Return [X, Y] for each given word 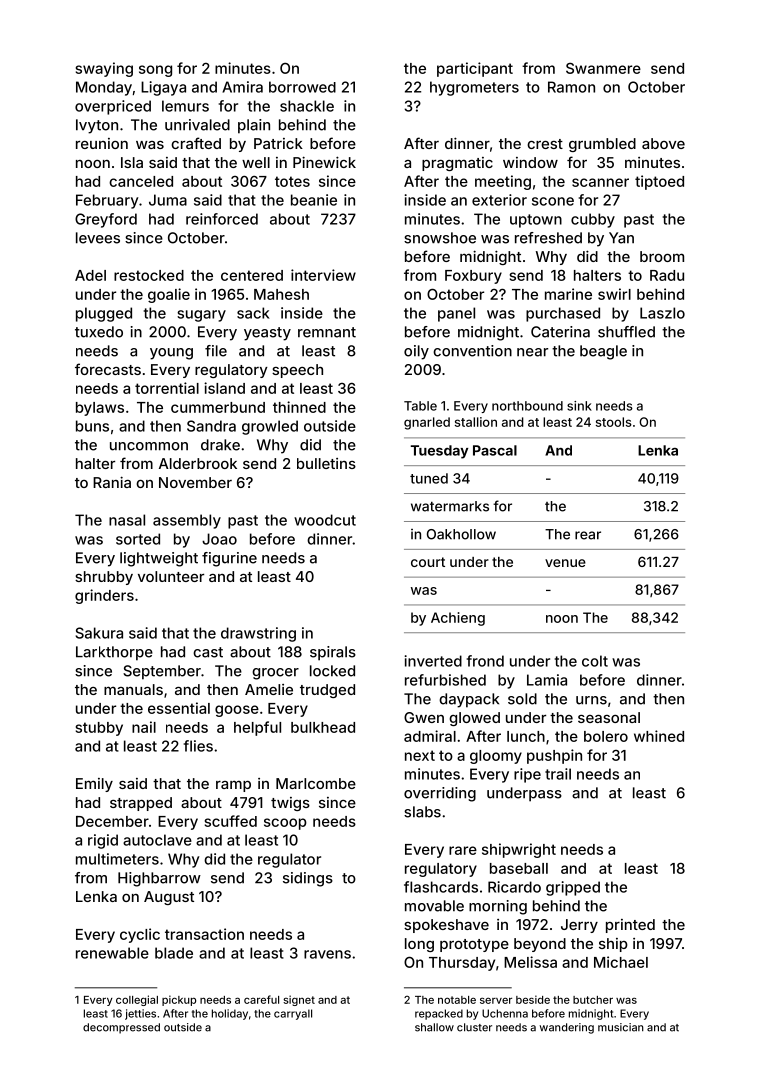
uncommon [149, 446]
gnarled [427, 423]
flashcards [441, 887]
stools [614, 422]
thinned [299, 407]
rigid [103, 841]
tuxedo [99, 332]
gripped [573, 888]
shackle [307, 106]
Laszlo [662, 313]
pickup [179, 1000]
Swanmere [603, 68]
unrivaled [197, 125]
